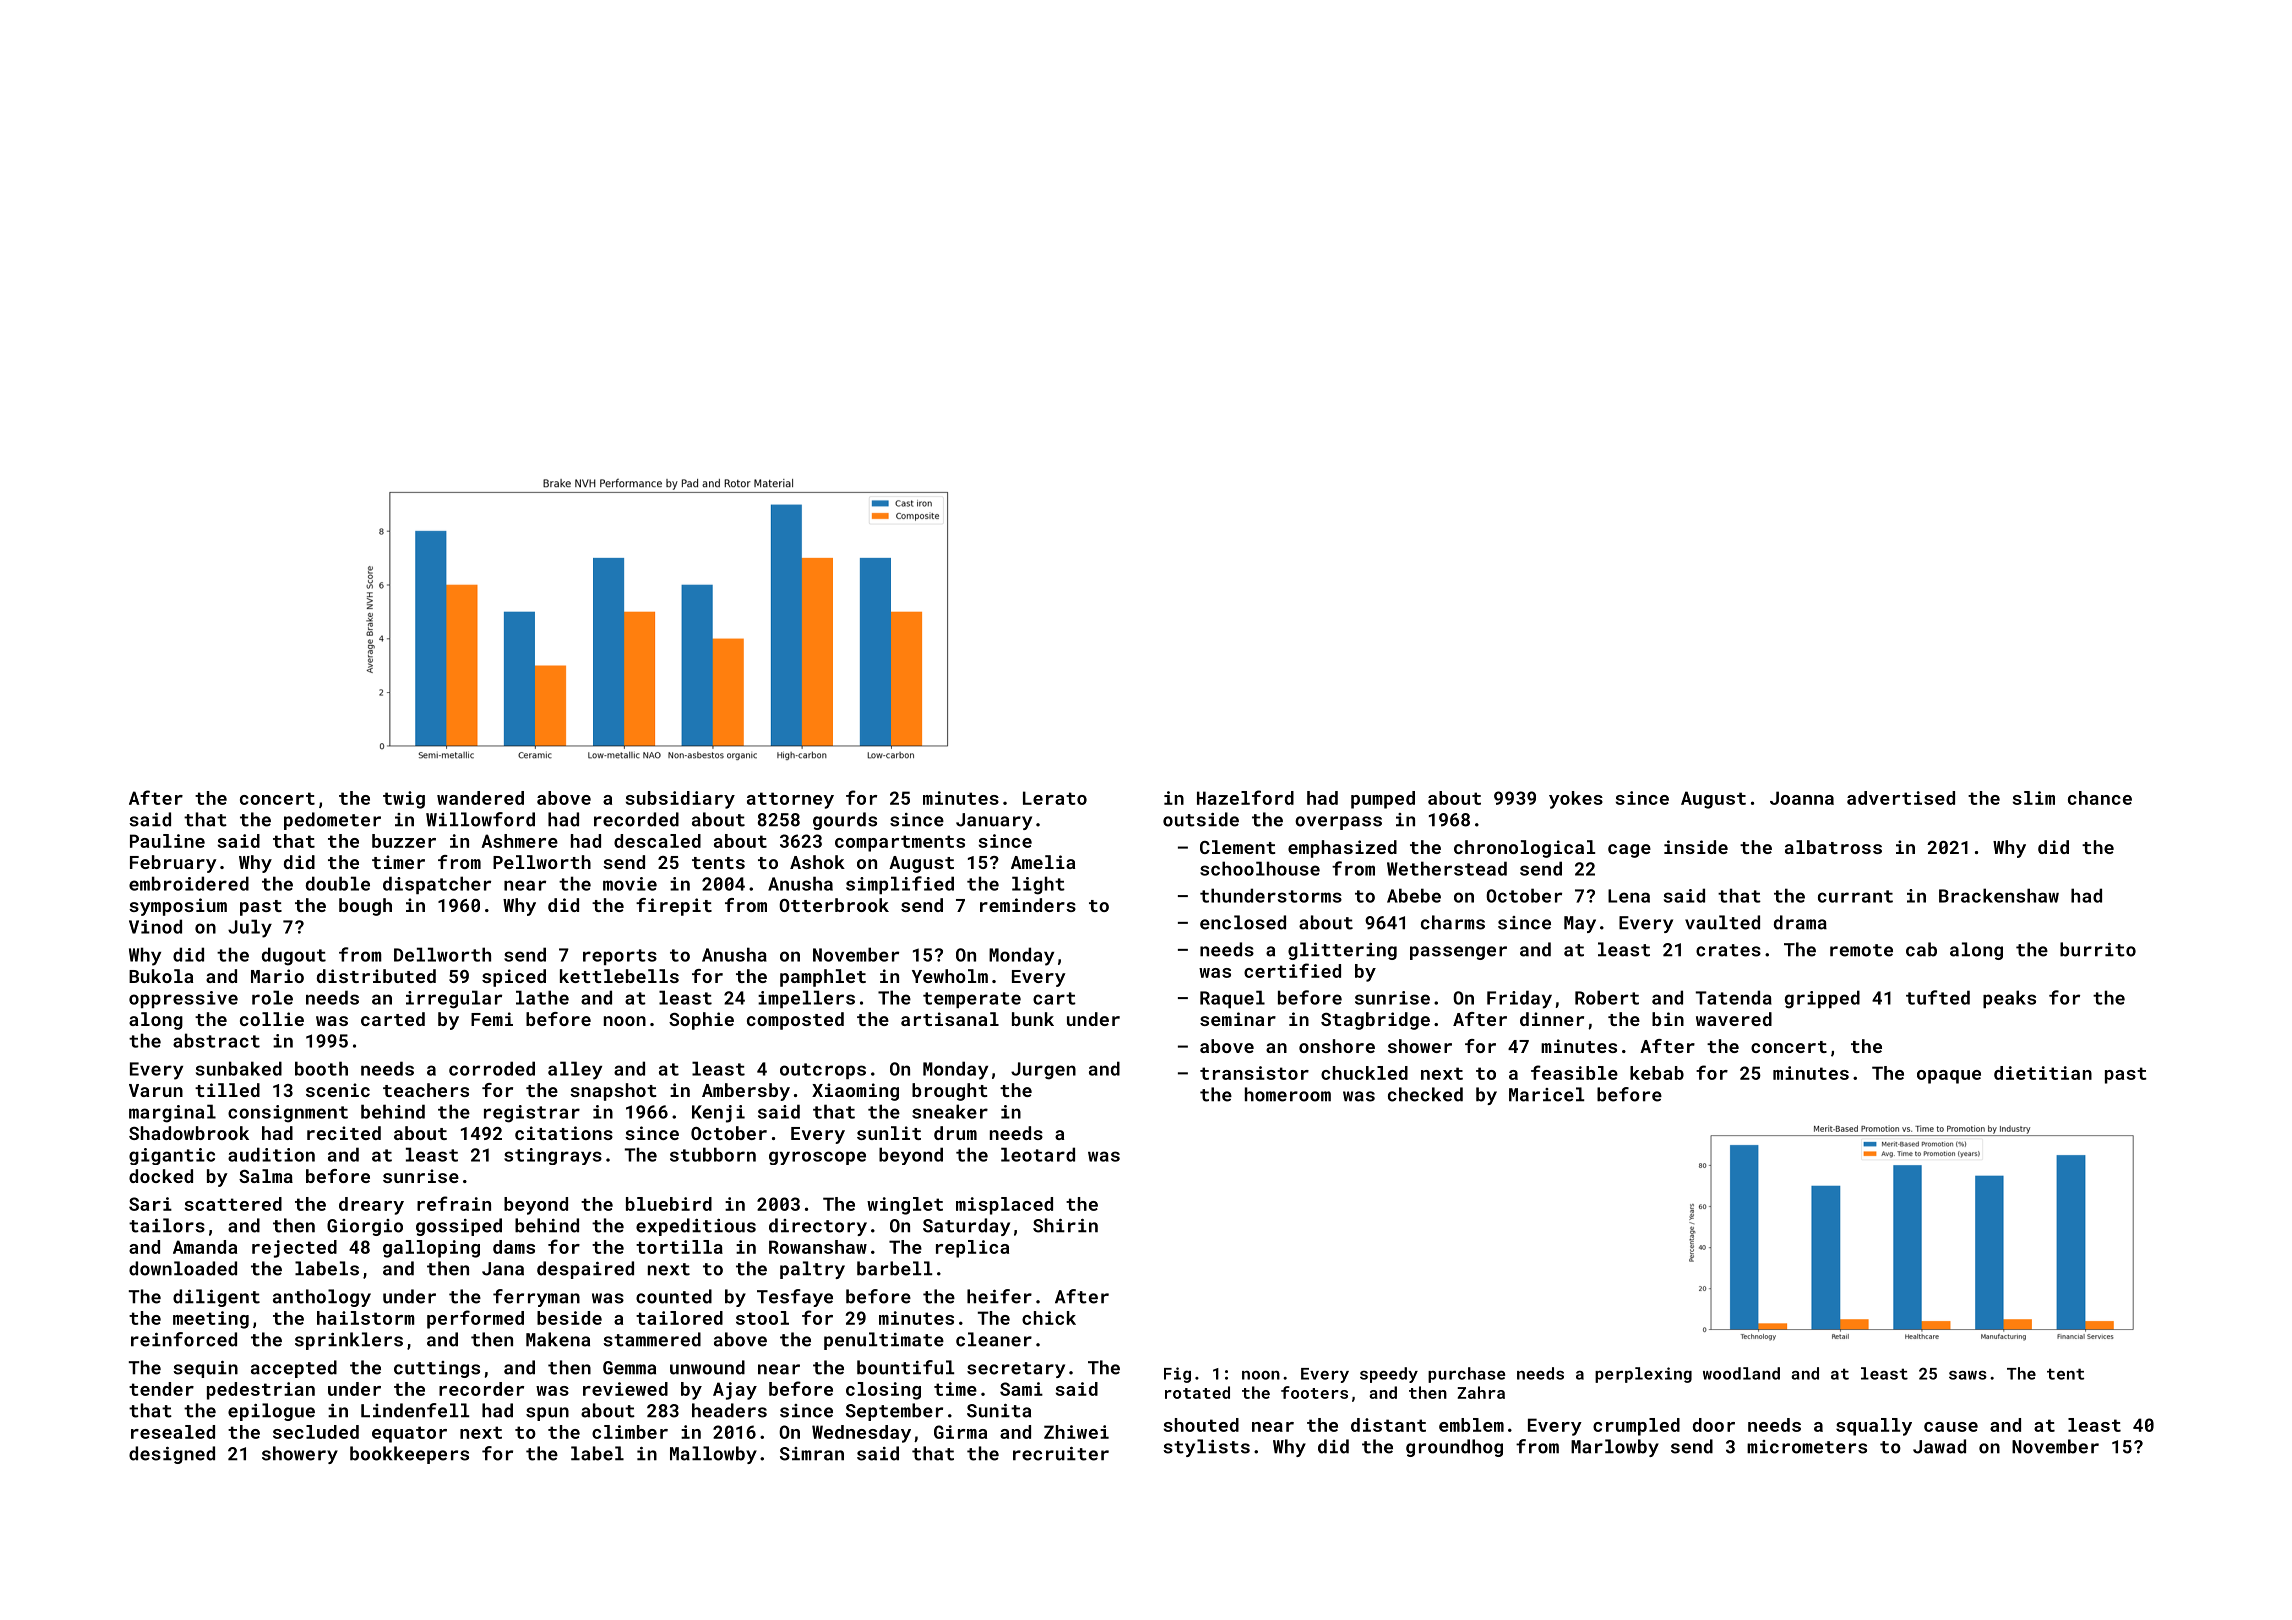 The width and height of the image is (2292, 1620). I want to click on albatross, so click(1833, 847).
